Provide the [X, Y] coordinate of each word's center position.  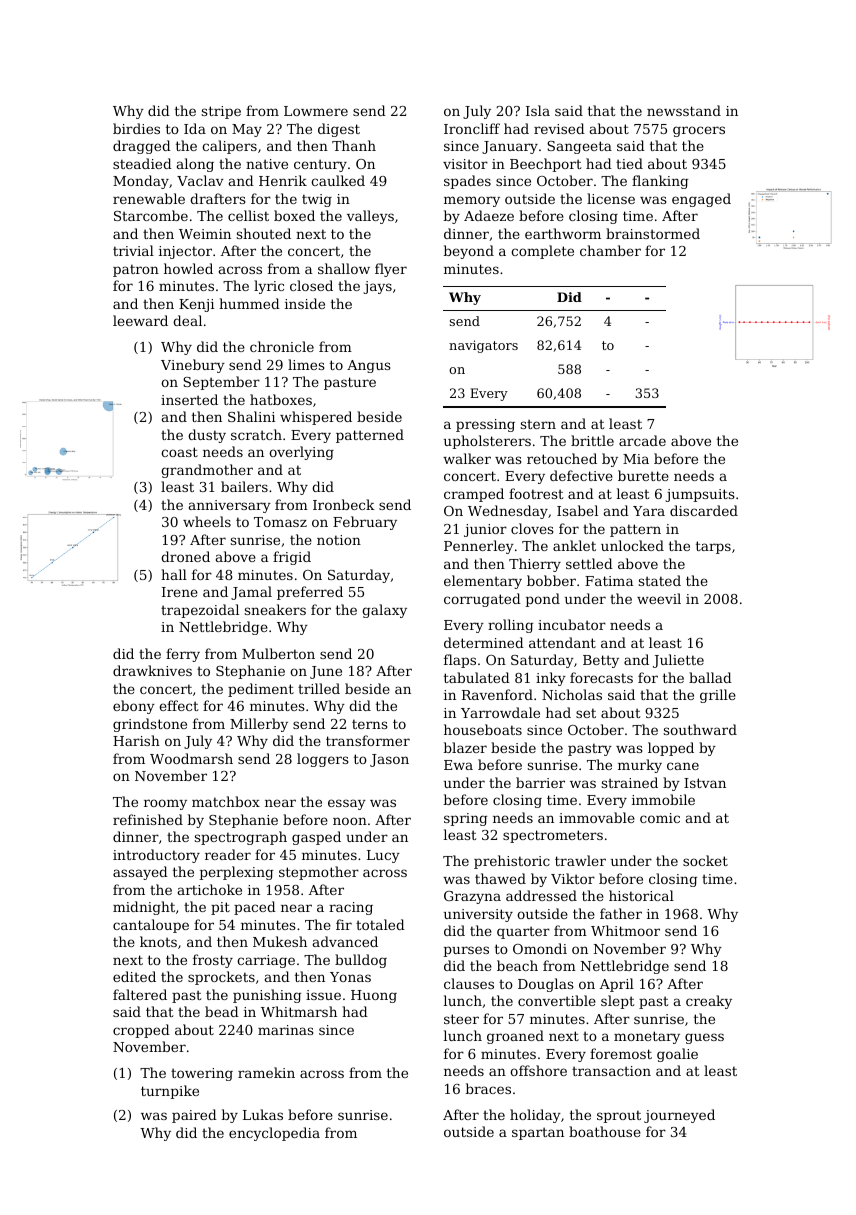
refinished [148, 819]
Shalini [251, 416]
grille [718, 696]
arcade [642, 440]
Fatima [609, 581]
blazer [465, 747]
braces [488, 1088]
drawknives [152, 670]
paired [194, 1116]
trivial [133, 250]
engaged [701, 200]
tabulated [477, 677]
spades [467, 182]
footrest [536, 493]
